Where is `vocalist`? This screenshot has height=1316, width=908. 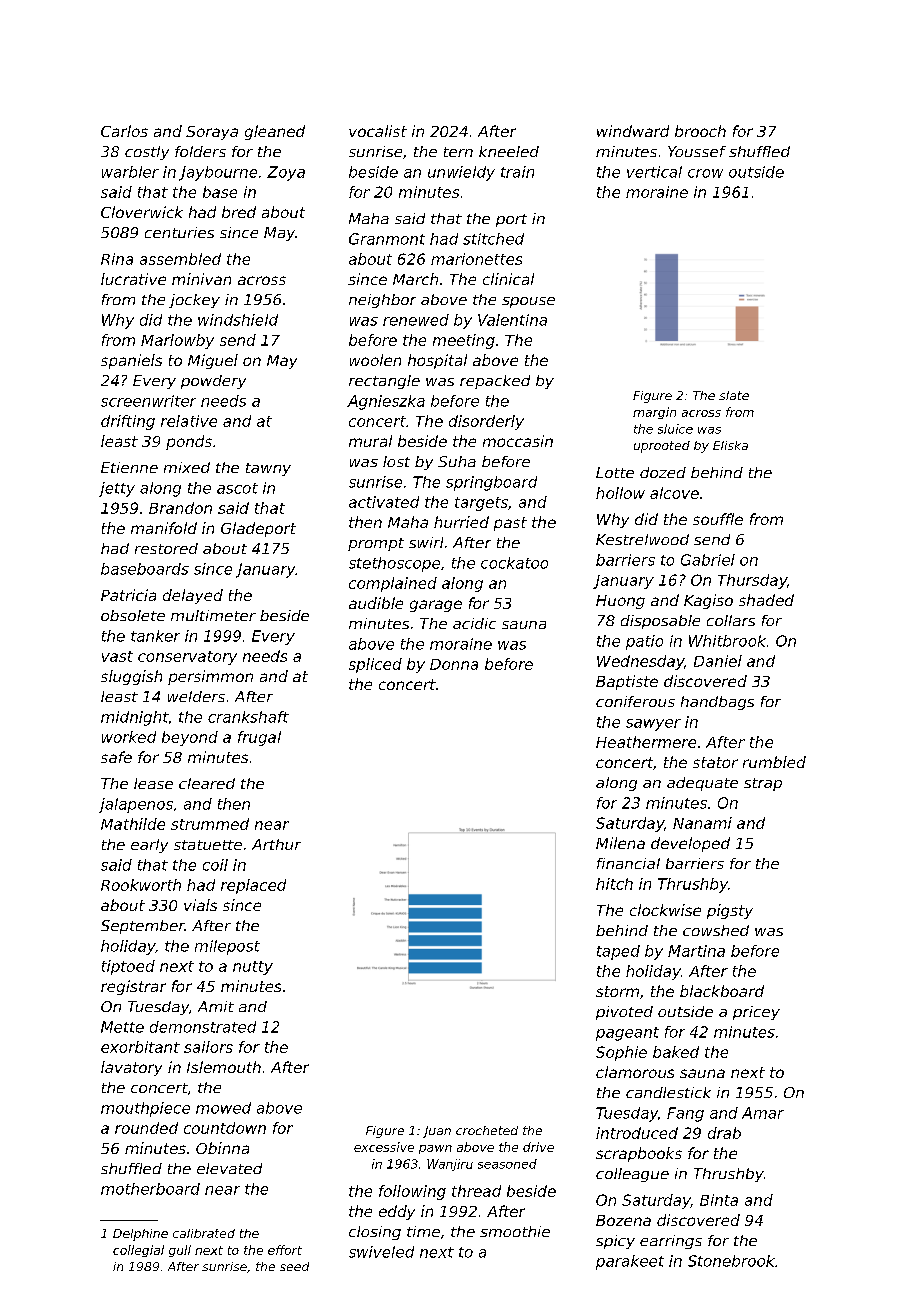
vocalist is located at coordinates (378, 131).
